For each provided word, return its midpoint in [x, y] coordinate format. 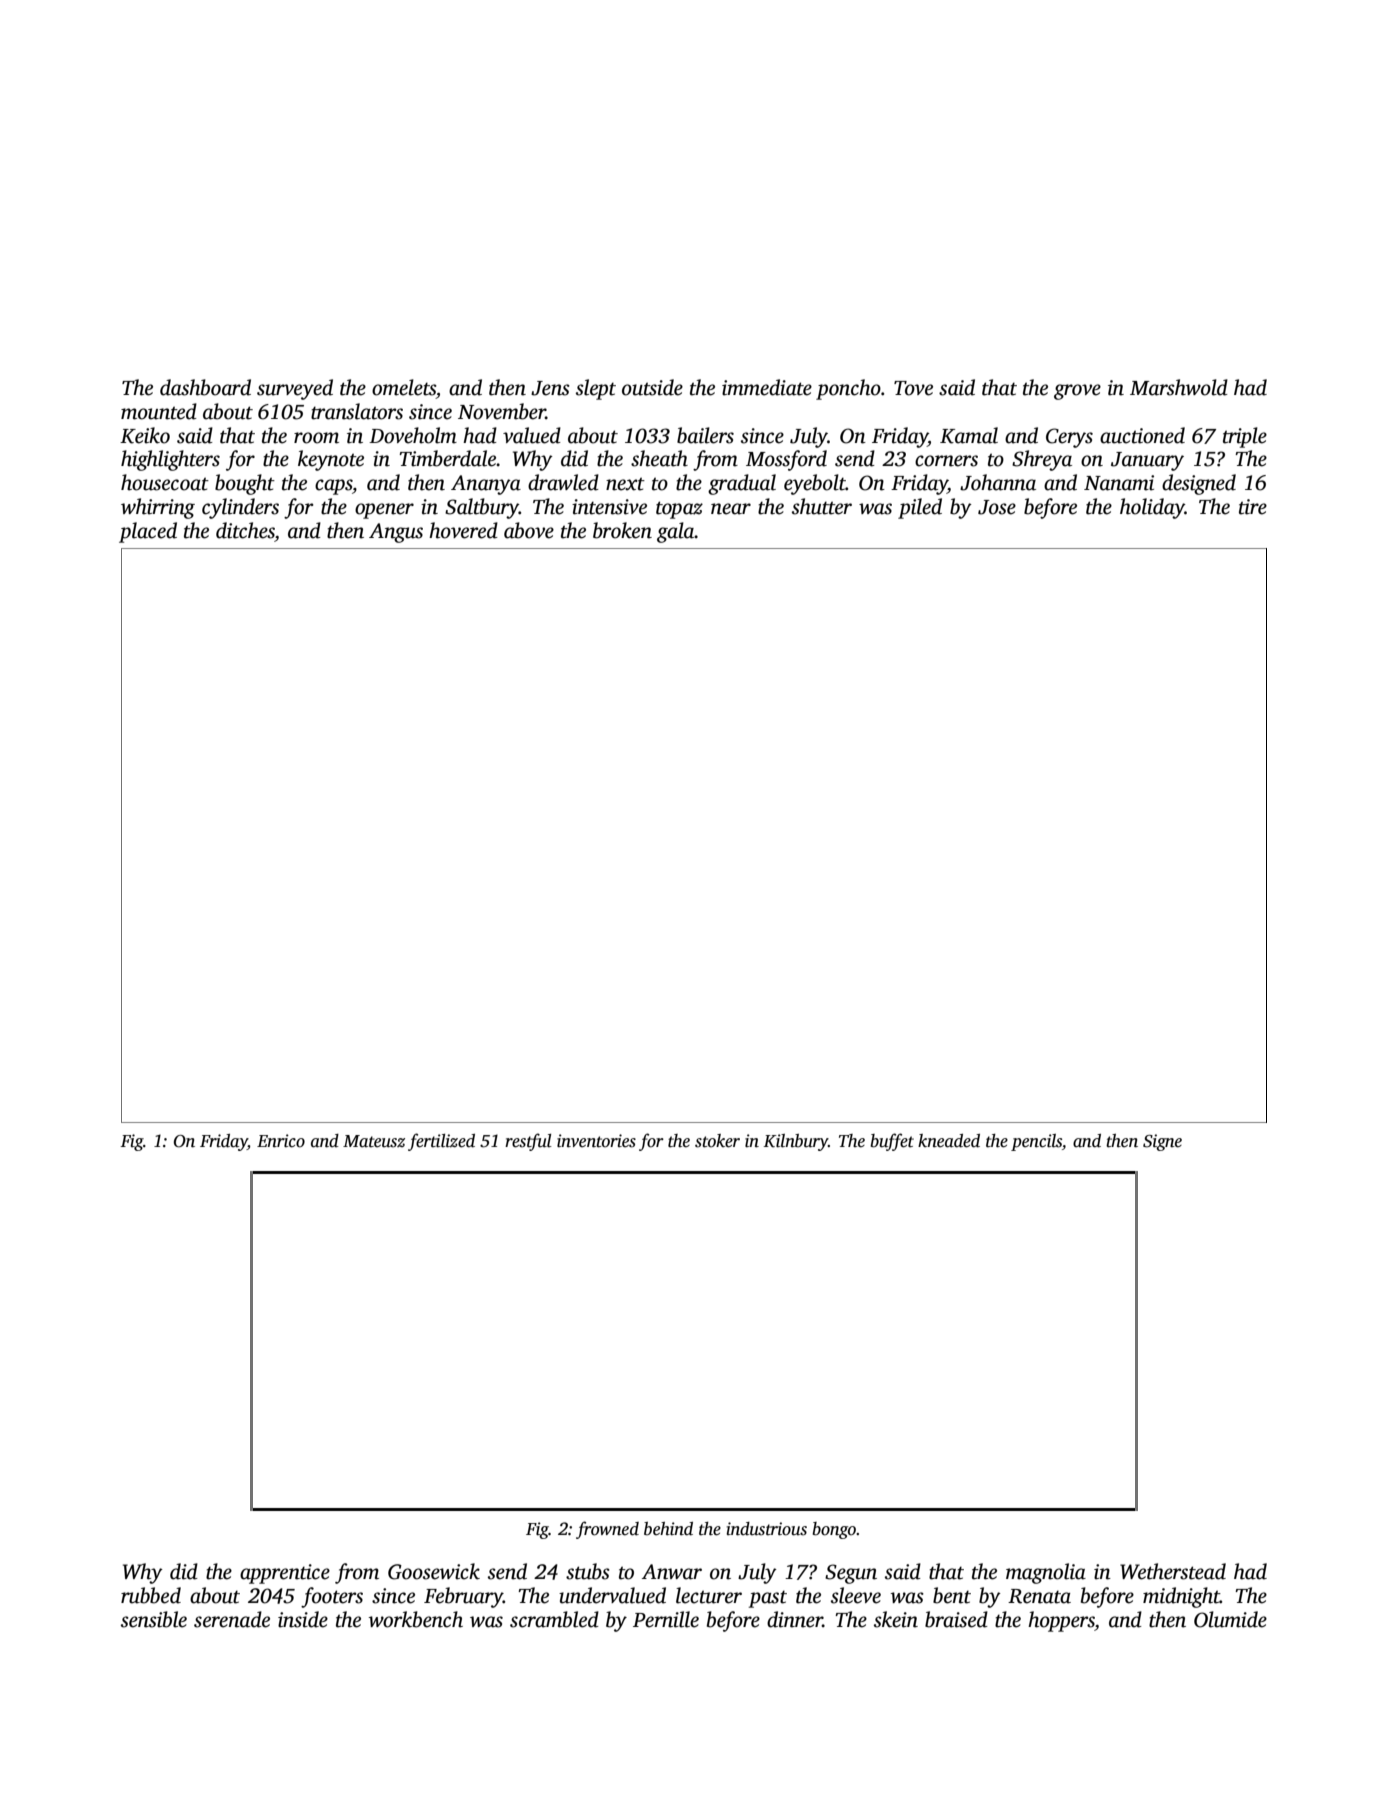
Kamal [969, 435]
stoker [717, 1141]
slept [596, 389]
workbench [416, 1619]
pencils [1036, 1142]
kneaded [949, 1141]
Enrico [281, 1141]
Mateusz [374, 1141]
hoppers [1061, 1621]
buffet [892, 1142]
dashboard [205, 387]
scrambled [554, 1619]
